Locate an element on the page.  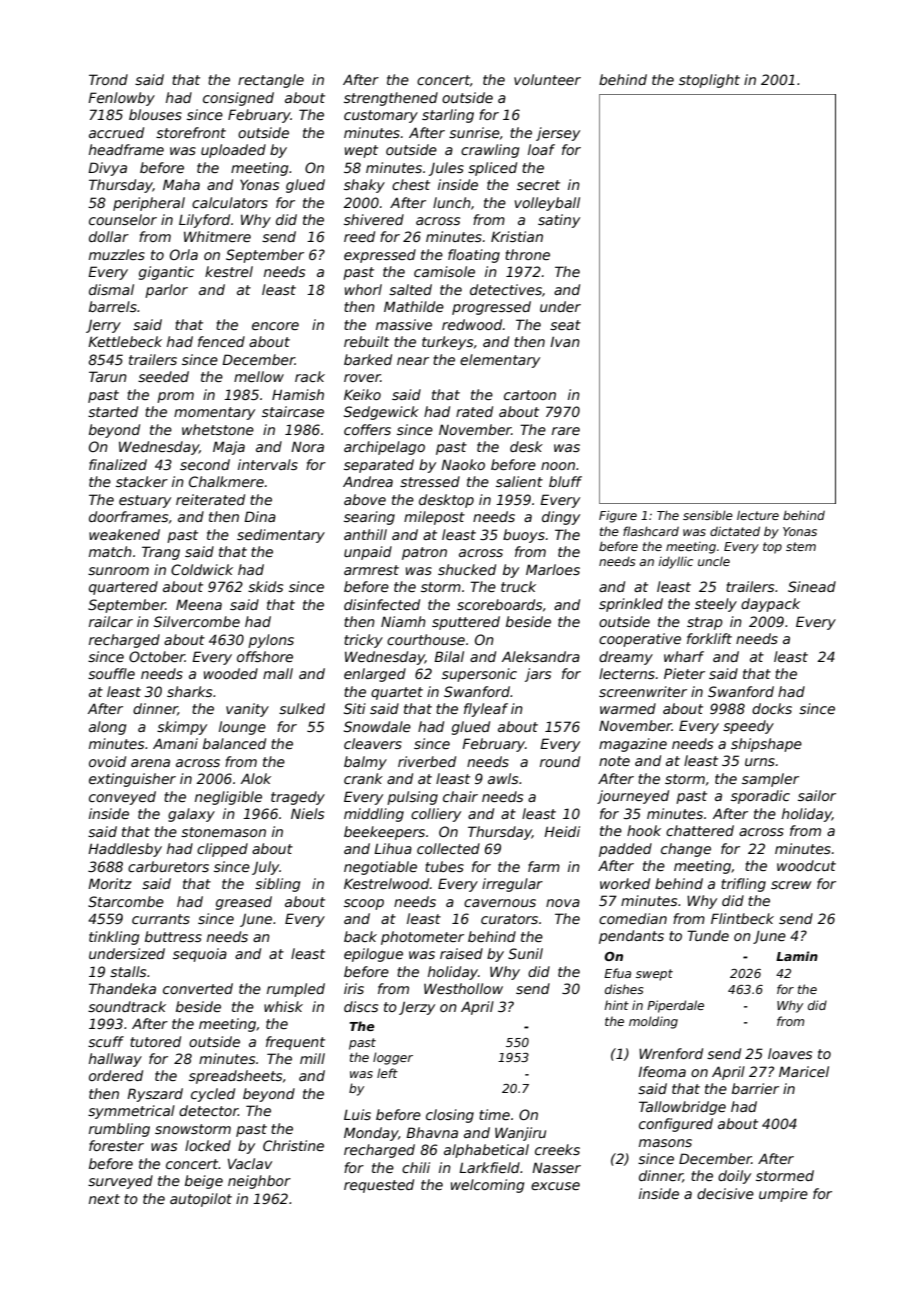
jars is located at coordinates (538, 675).
